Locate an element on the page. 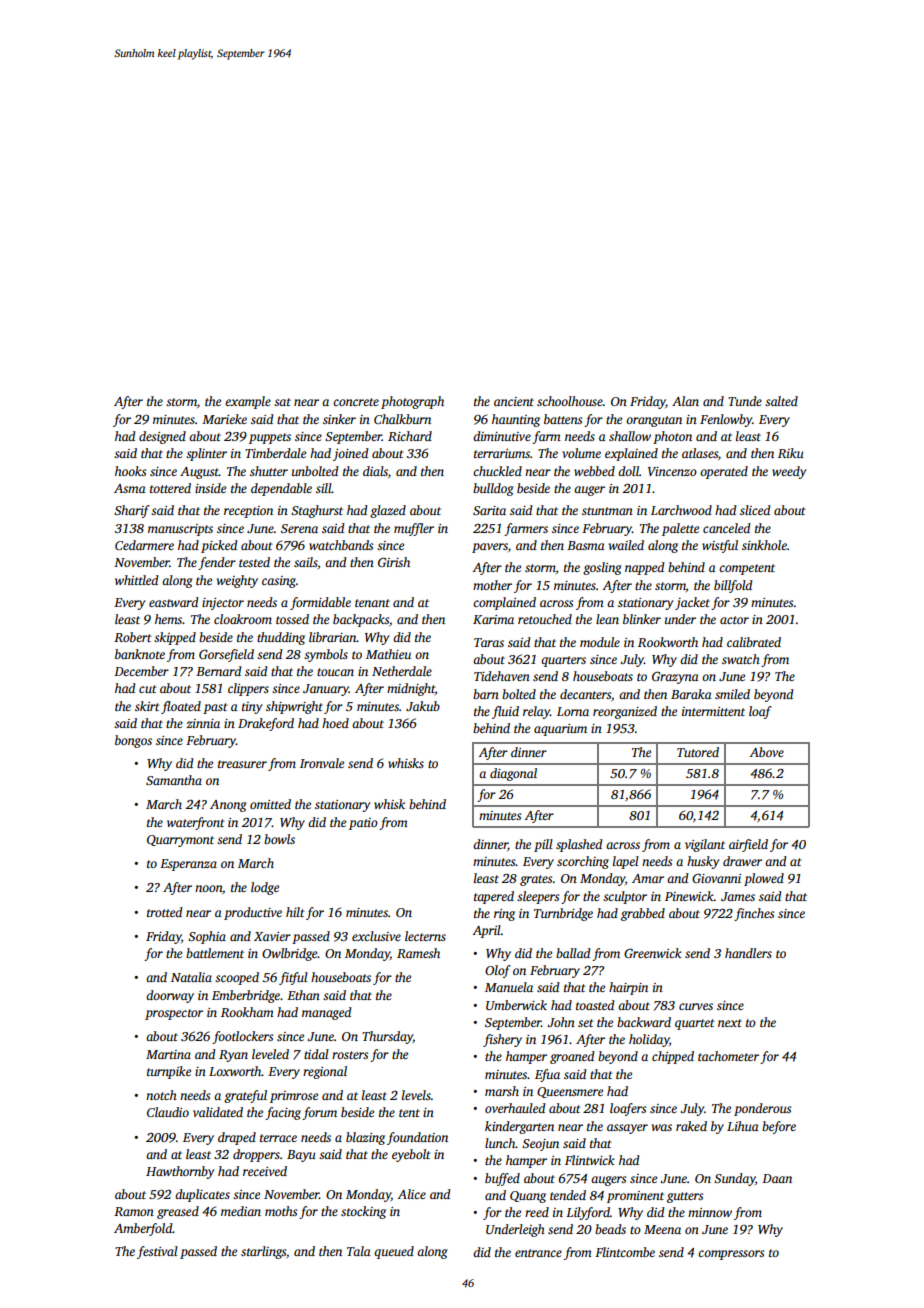  airfield is located at coordinates (748, 845).
